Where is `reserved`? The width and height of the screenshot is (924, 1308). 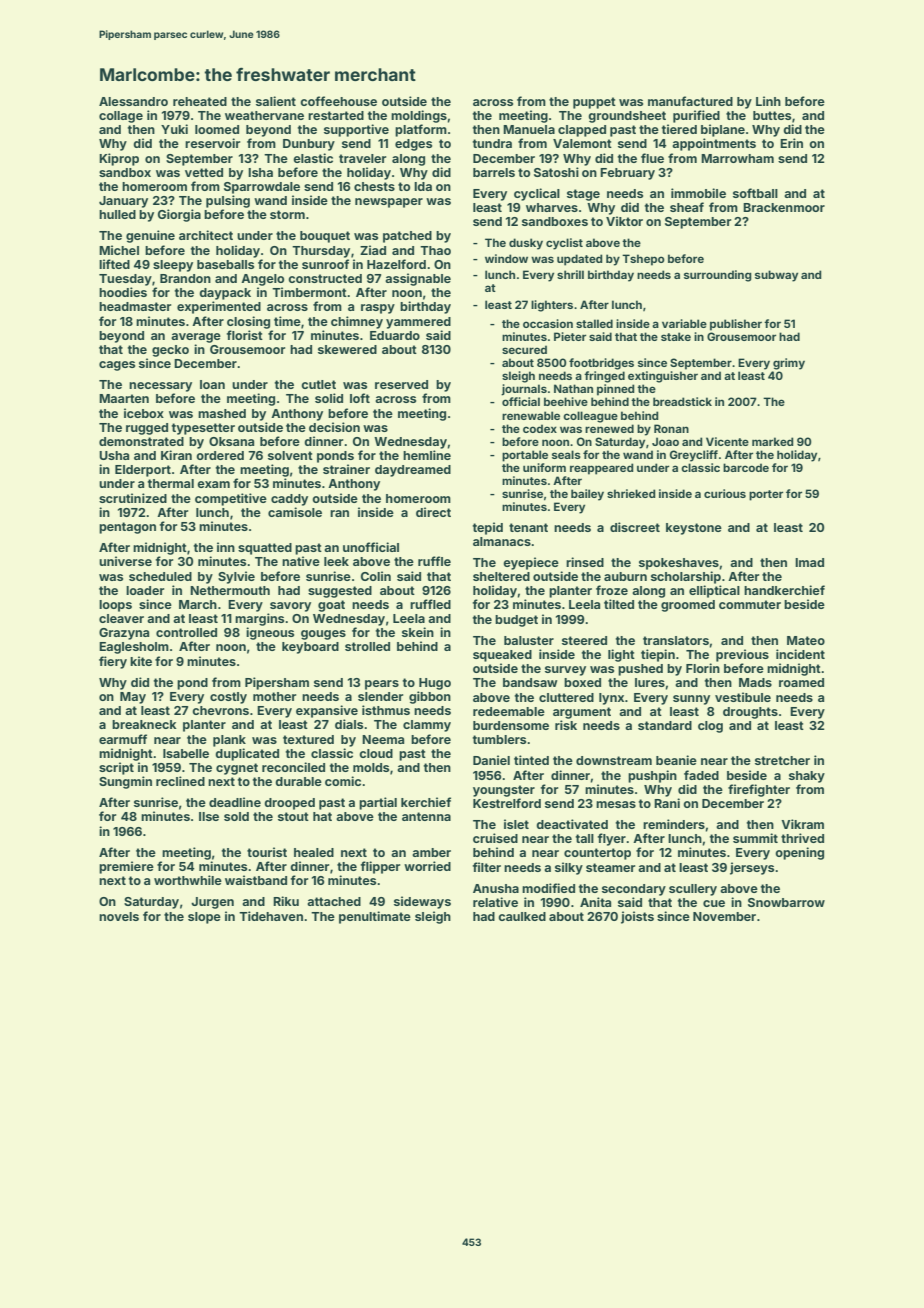 reserved is located at coordinates (401, 384).
